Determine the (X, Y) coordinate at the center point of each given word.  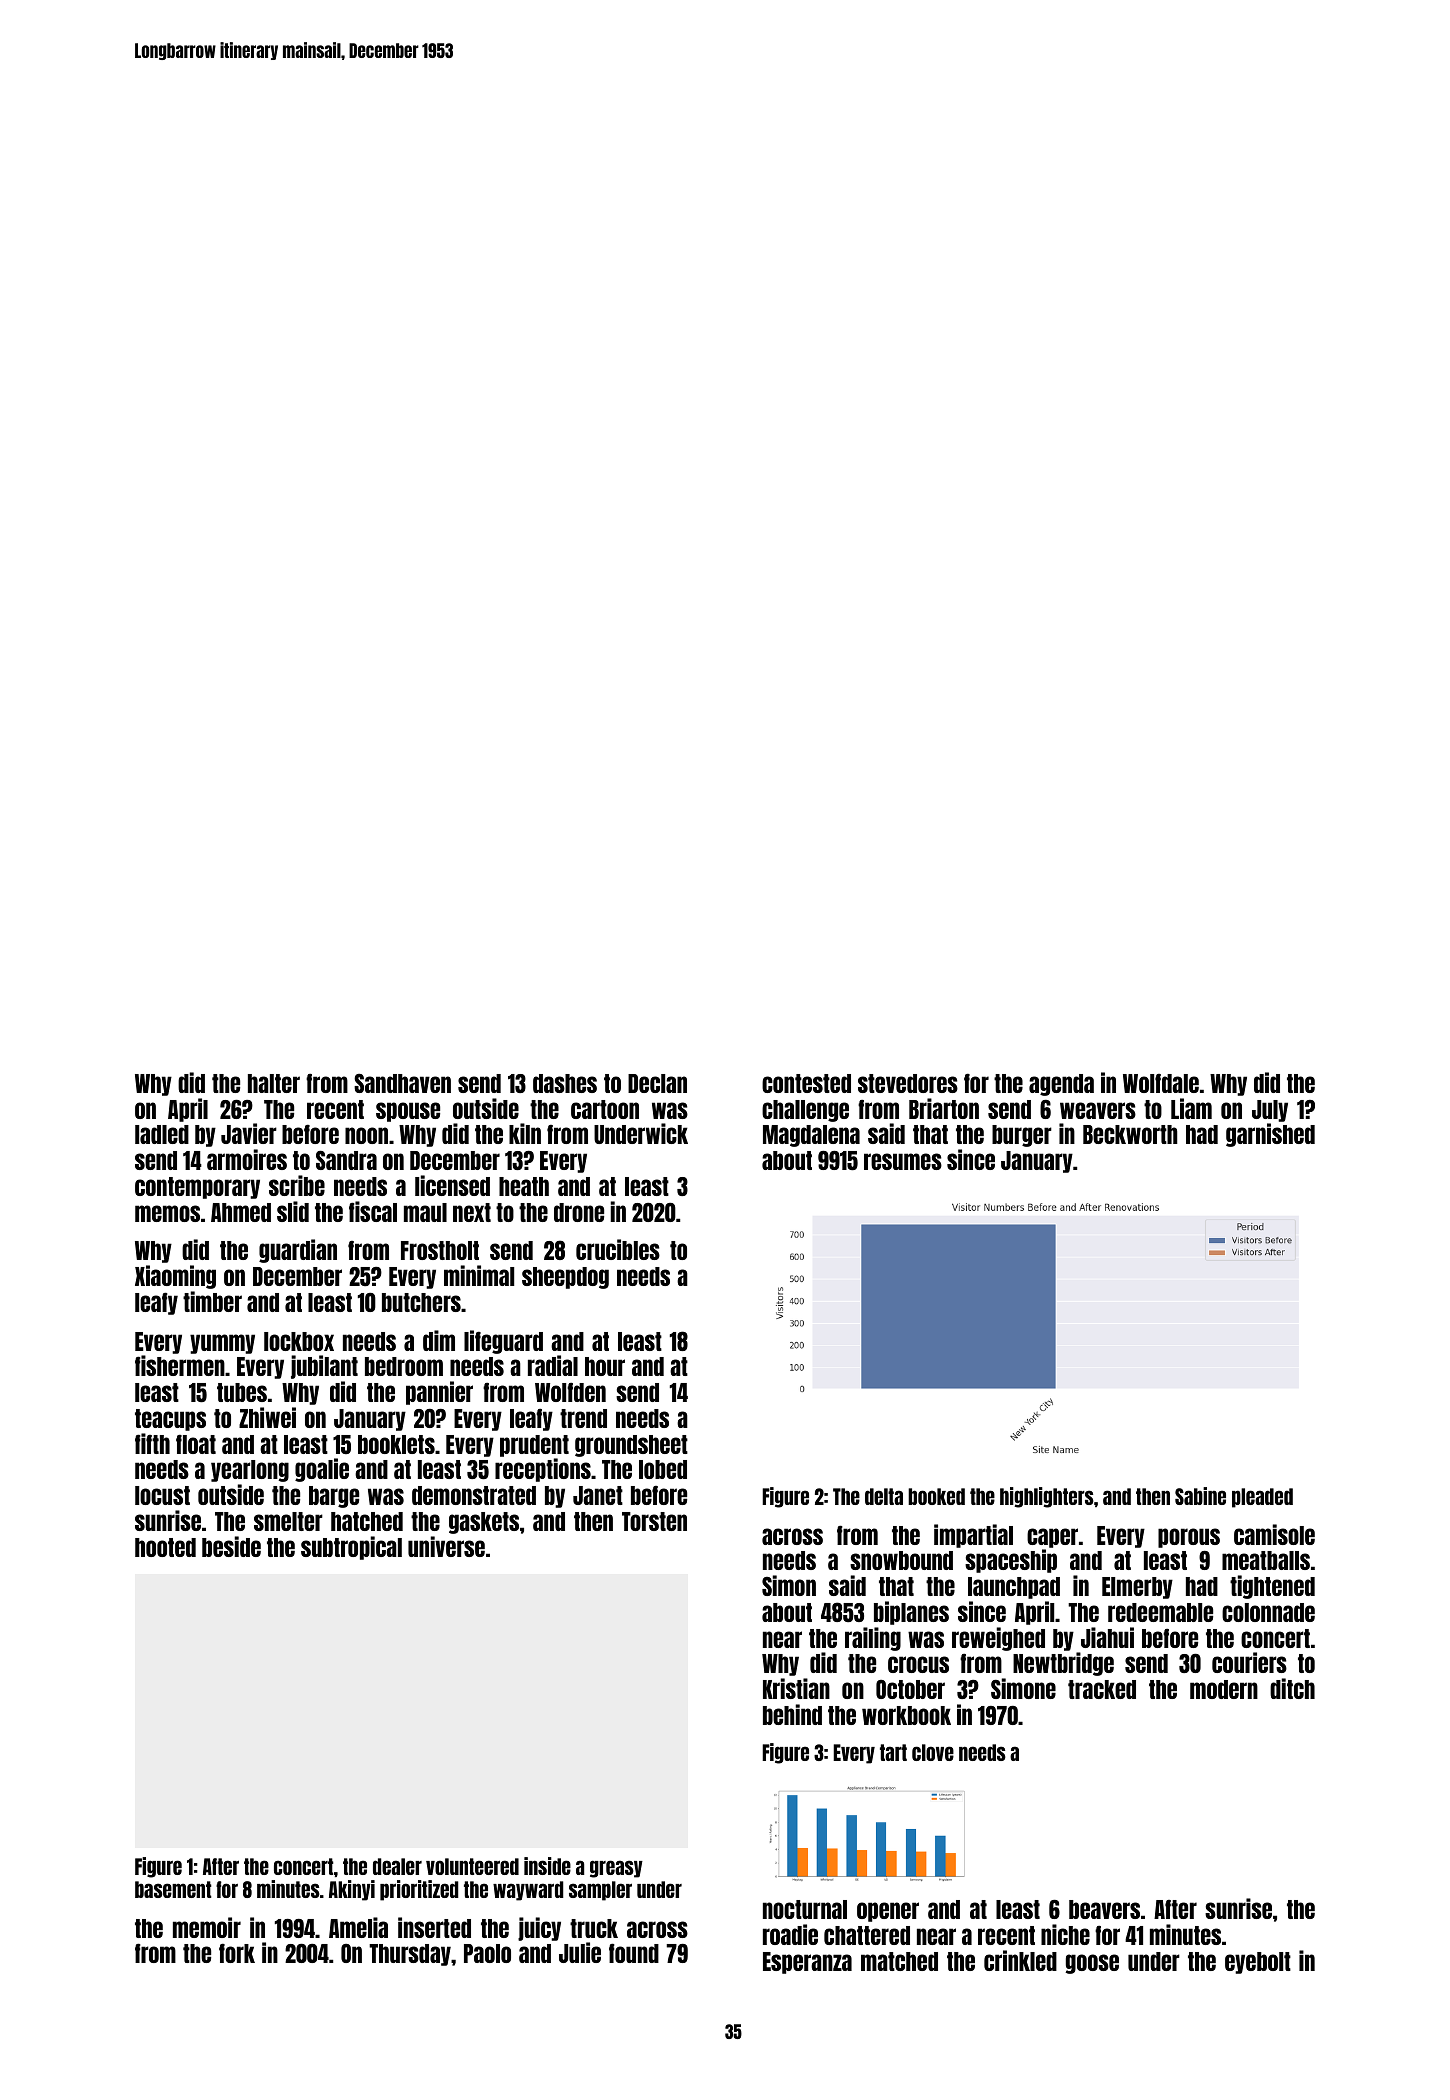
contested (806, 1083)
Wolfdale (1161, 1083)
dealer (397, 1866)
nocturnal (805, 1909)
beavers (1104, 1909)
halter (274, 1083)
